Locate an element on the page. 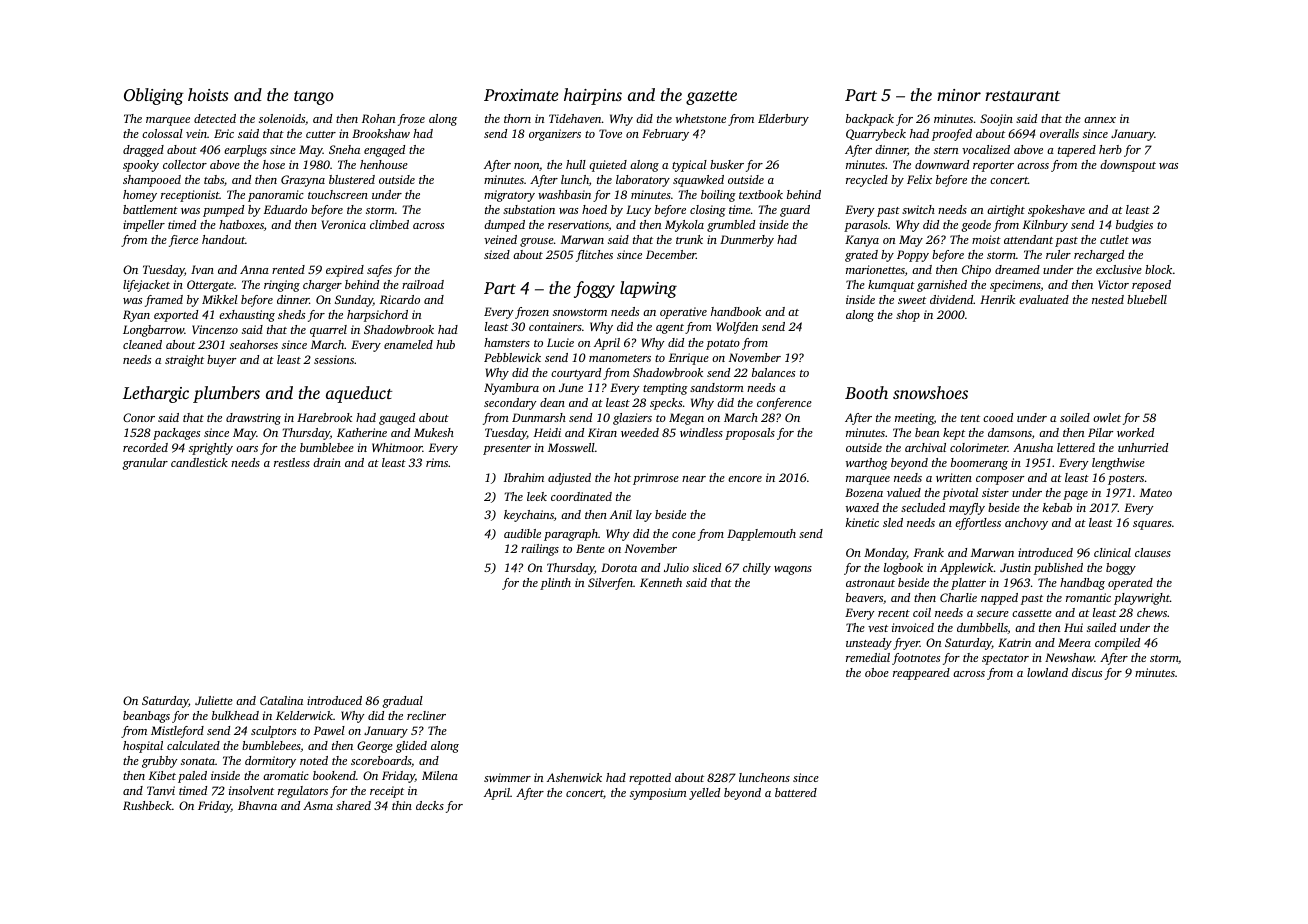 This page has width=1308, height=924. Obliging is located at coordinates (154, 96).
